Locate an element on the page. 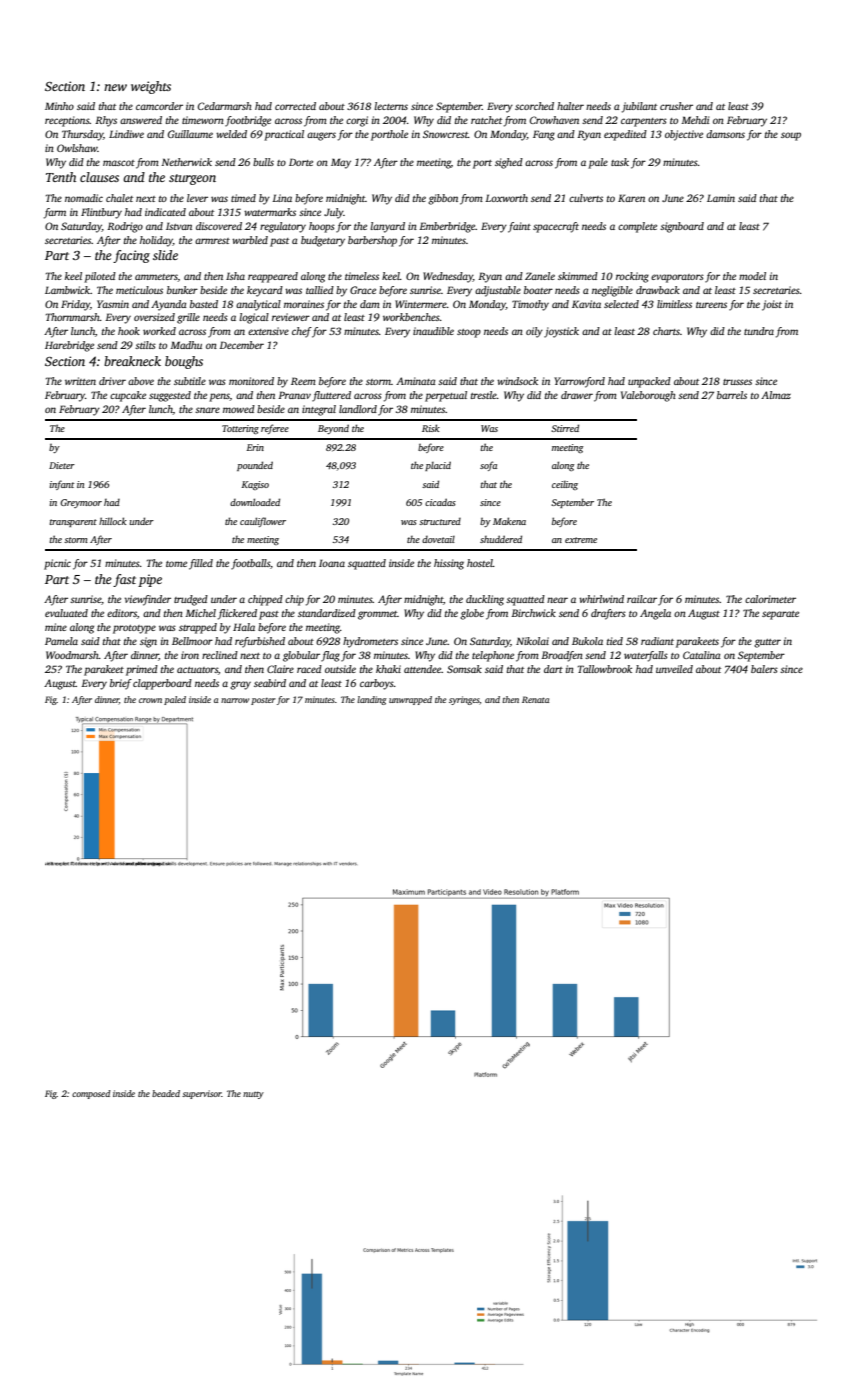 This document has width=849, height=1400. adjustable is located at coordinates (498, 291).
